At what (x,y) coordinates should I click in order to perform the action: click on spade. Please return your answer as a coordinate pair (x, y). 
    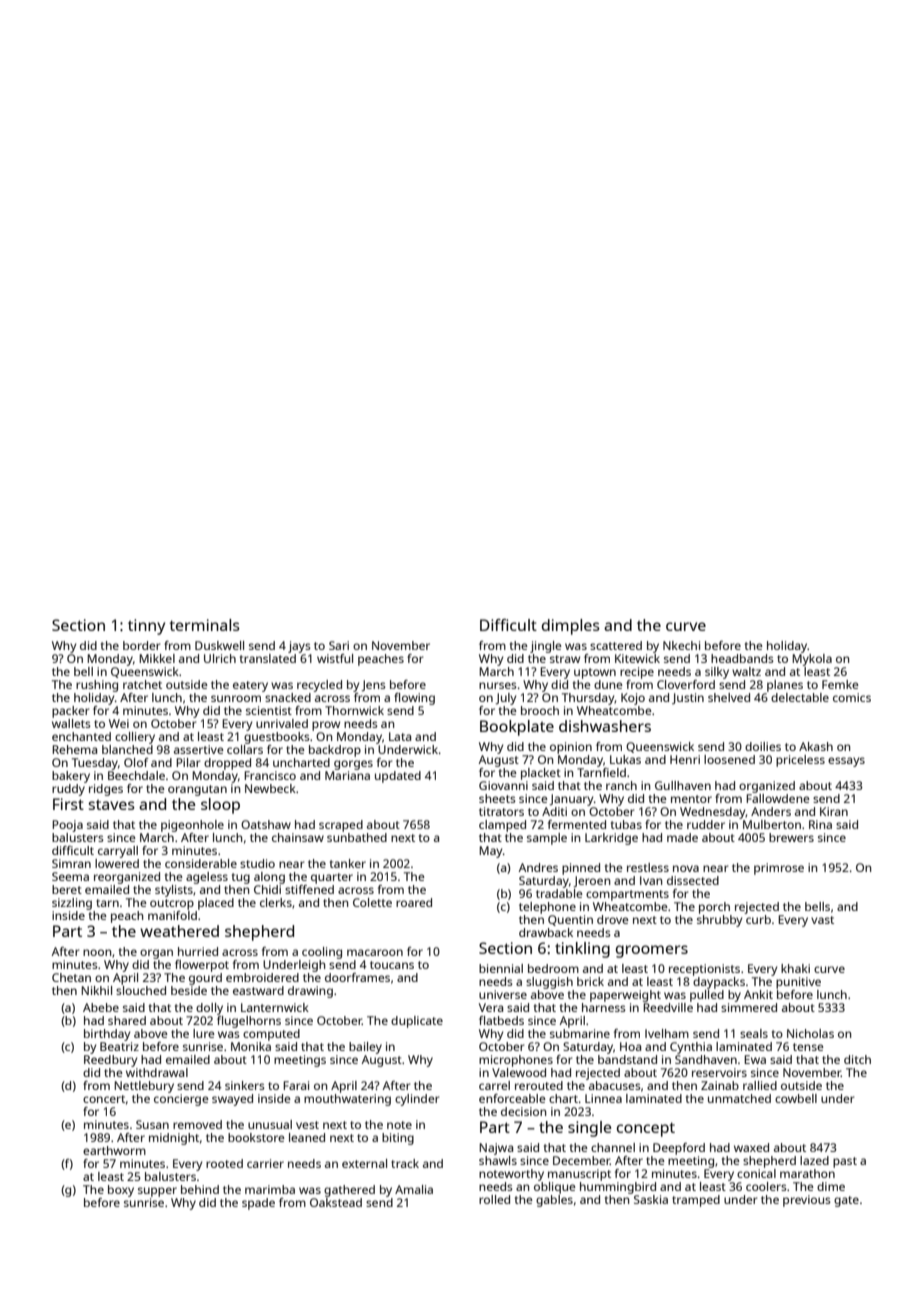
    Looking at the image, I should click on (258, 1204).
